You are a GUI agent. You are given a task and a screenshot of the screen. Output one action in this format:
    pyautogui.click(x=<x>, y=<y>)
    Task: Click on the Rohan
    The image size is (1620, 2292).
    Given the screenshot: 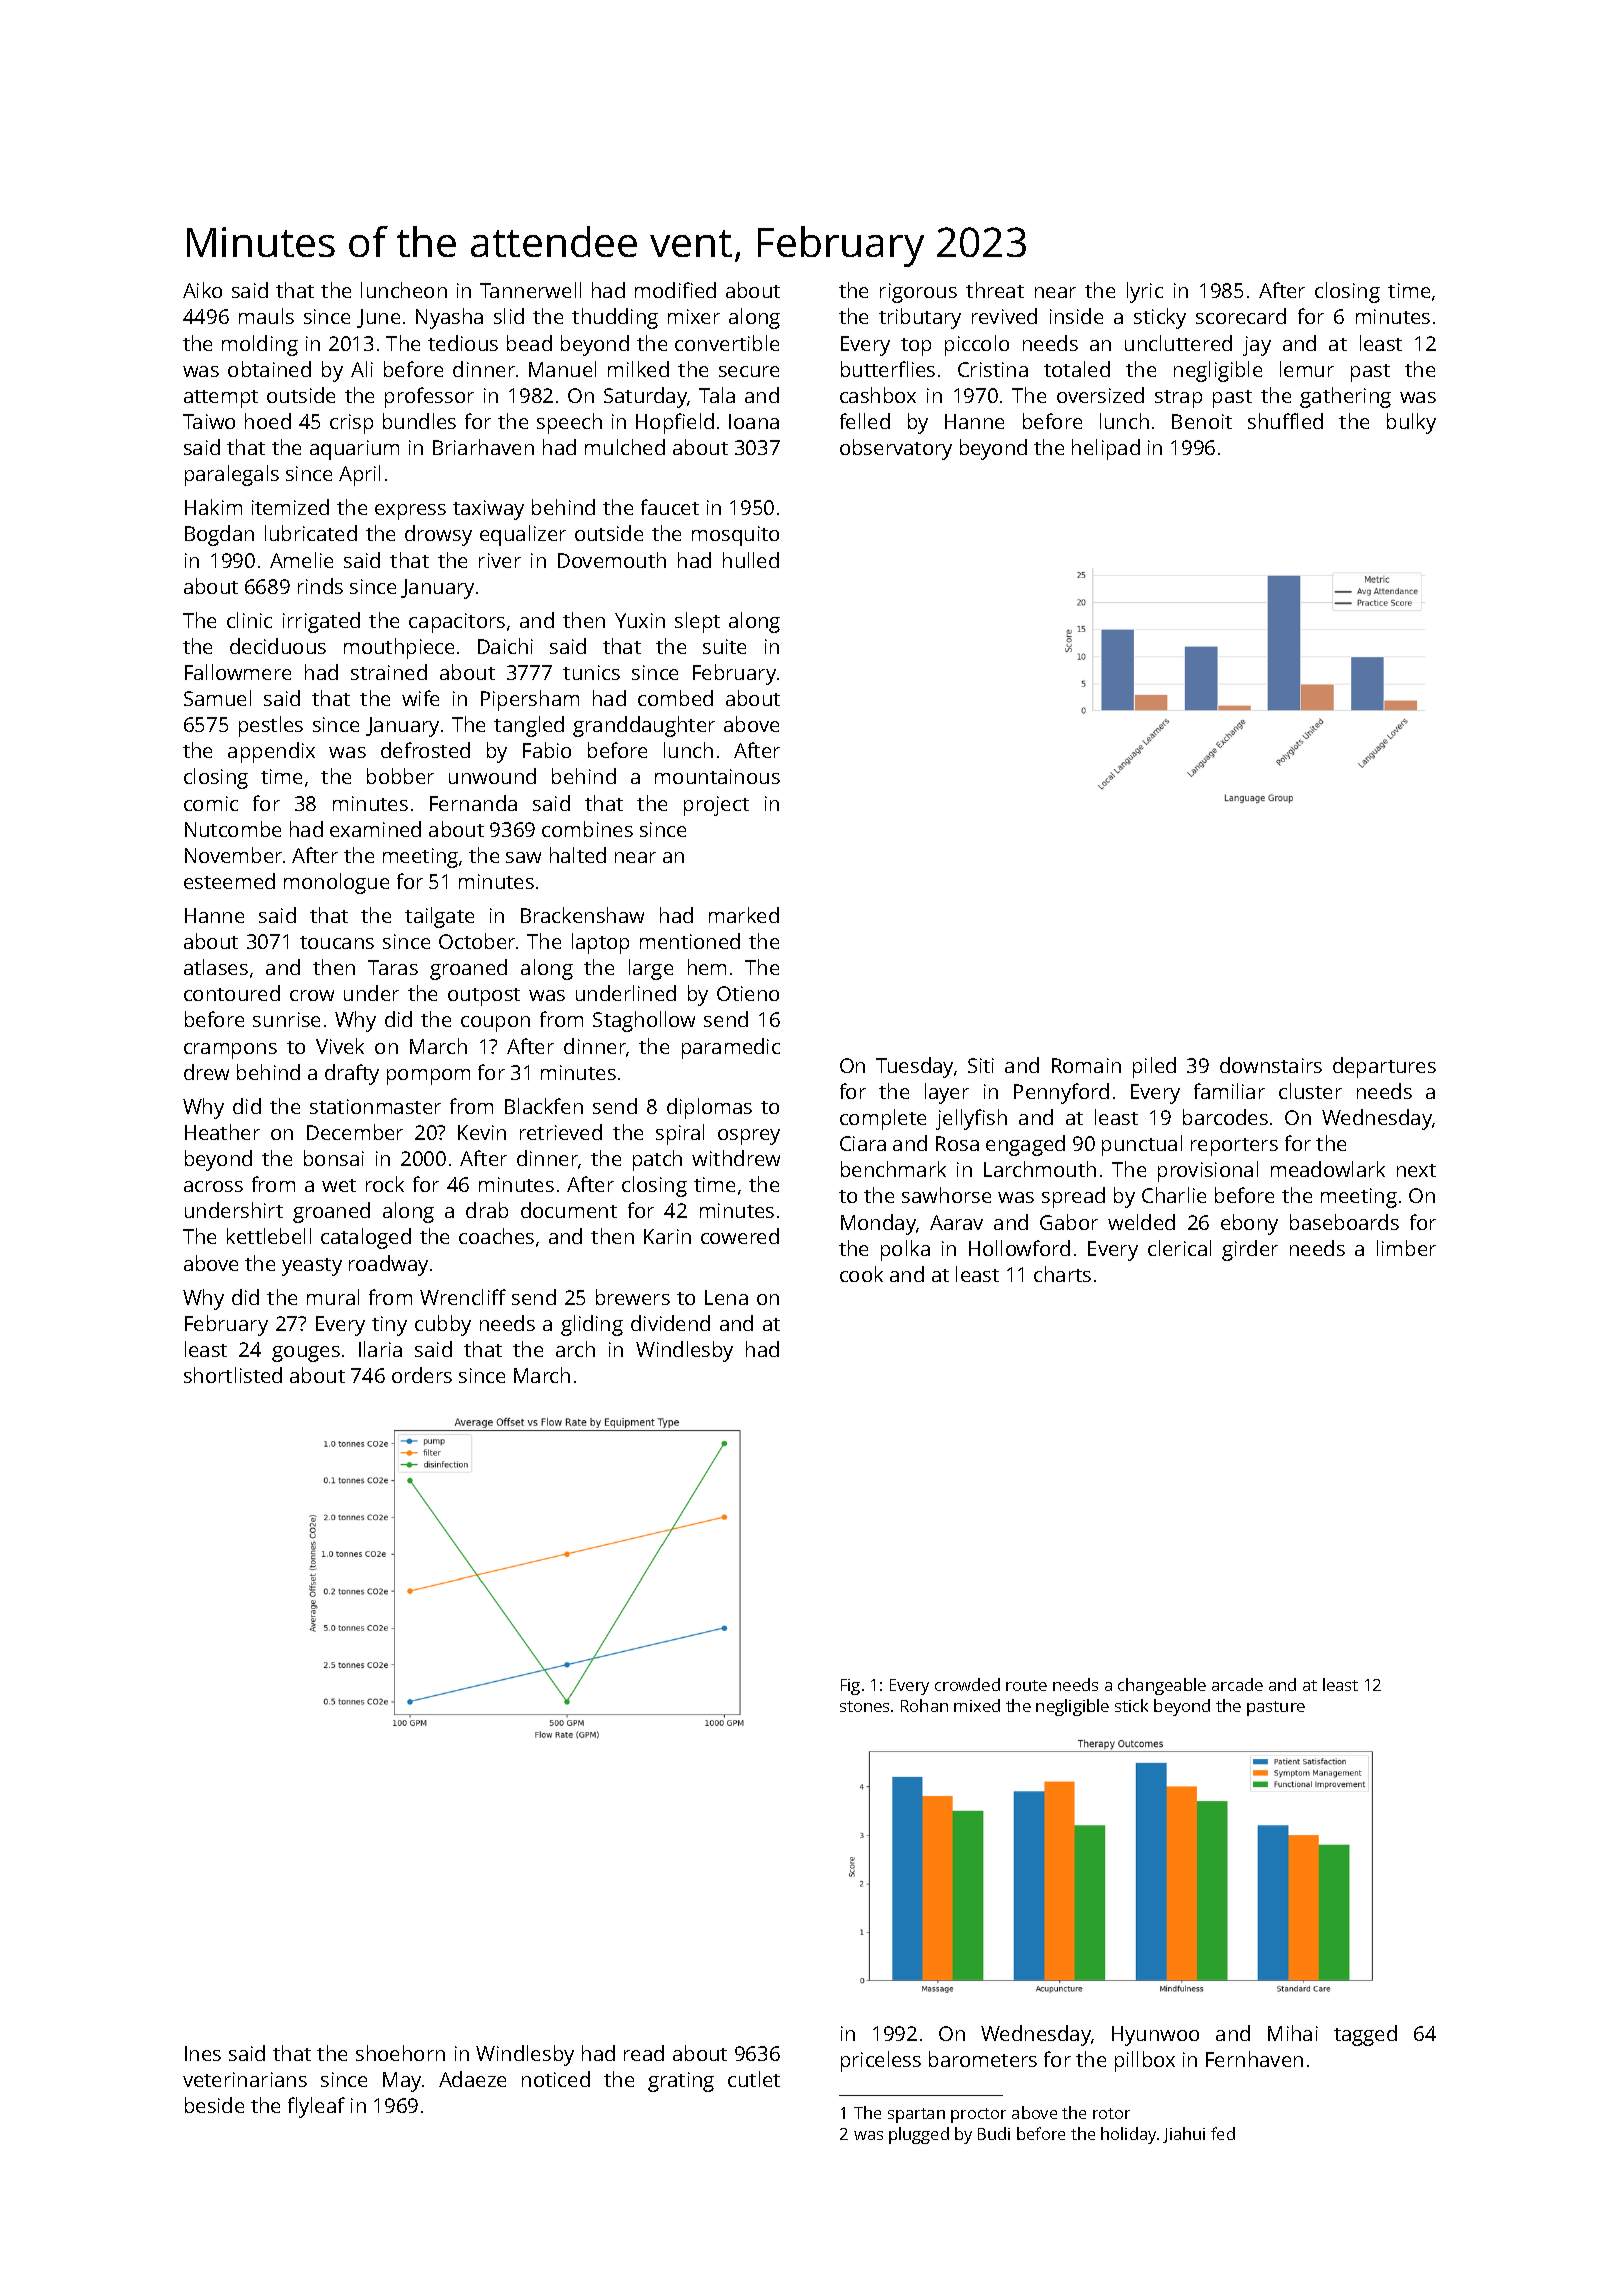 What is the action you would take?
    pyautogui.click(x=924, y=1705)
